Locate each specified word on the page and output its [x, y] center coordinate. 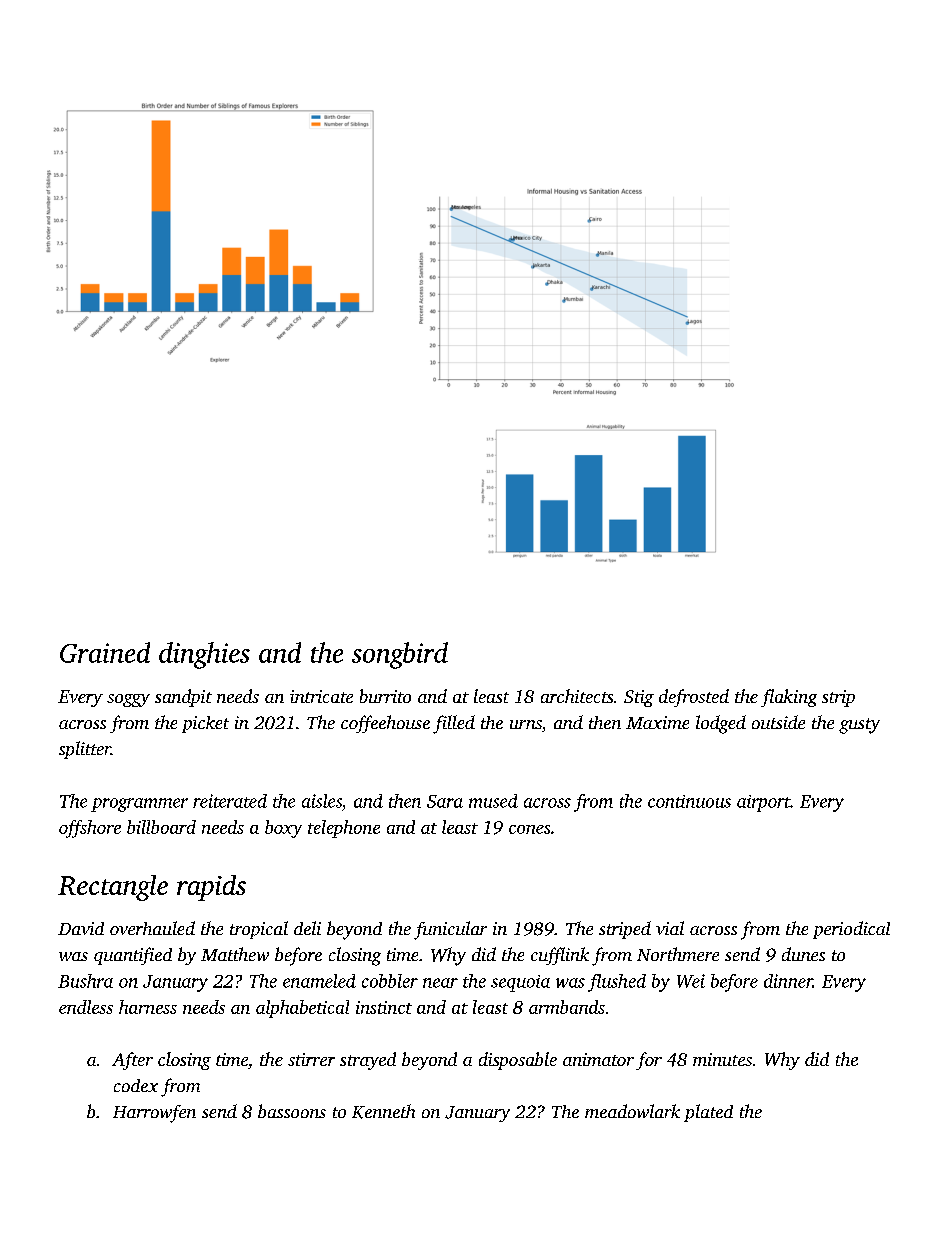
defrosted [694, 698]
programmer [139, 805]
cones [529, 829]
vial [670, 928]
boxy [283, 829]
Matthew [235, 954]
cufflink [560, 956]
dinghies [204, 655]
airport [763, 803]
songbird [400, 655]
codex [136, 1085]
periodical [851, 930]
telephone [344, 829]
